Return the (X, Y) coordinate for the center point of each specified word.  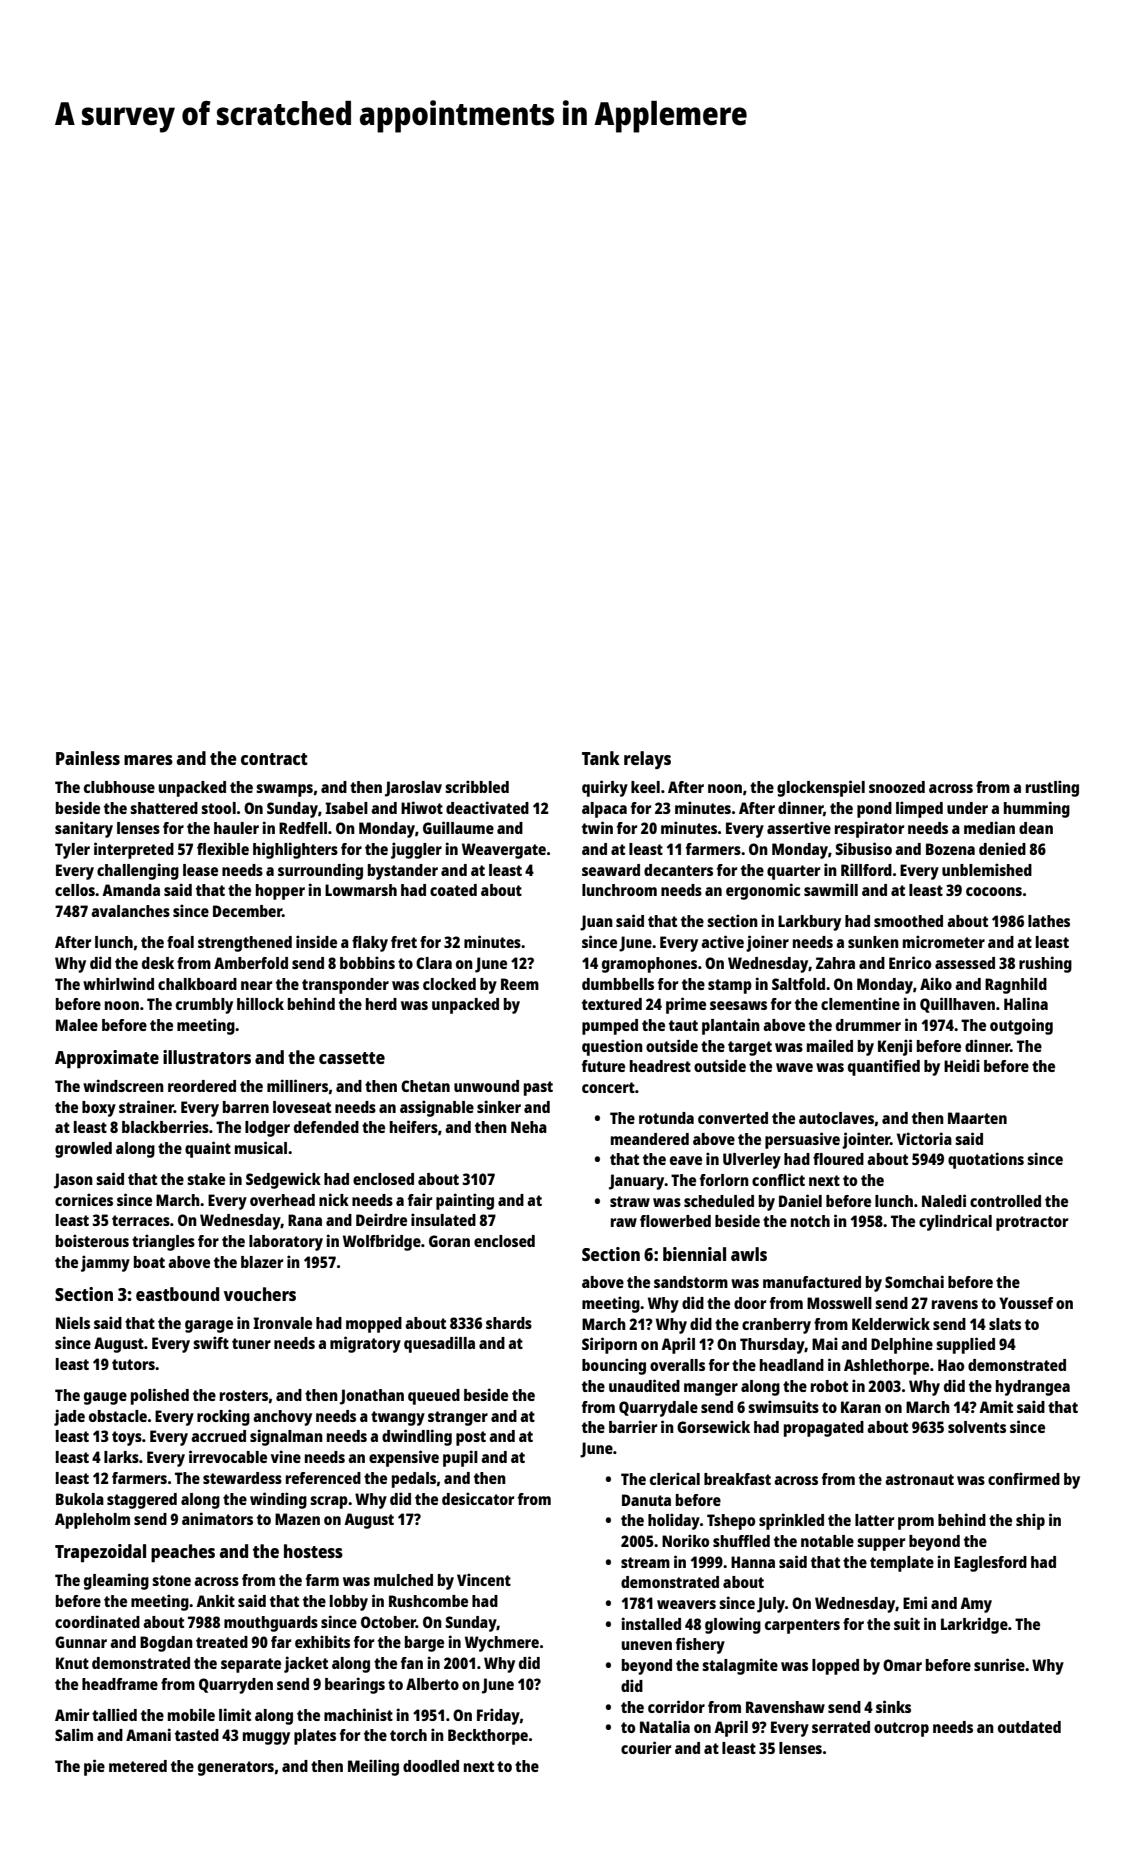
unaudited (644, 1385)
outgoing (1021, 1026)
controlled (1005, 1201)
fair (420, 1199)
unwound (486, 1086)
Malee (77, 1025)
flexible (223, 848)
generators (236, 1768)
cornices (84, 1199)
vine (286, 1456)
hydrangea (1033, 1388)
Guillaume (458, 827)
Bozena (950, 849)
